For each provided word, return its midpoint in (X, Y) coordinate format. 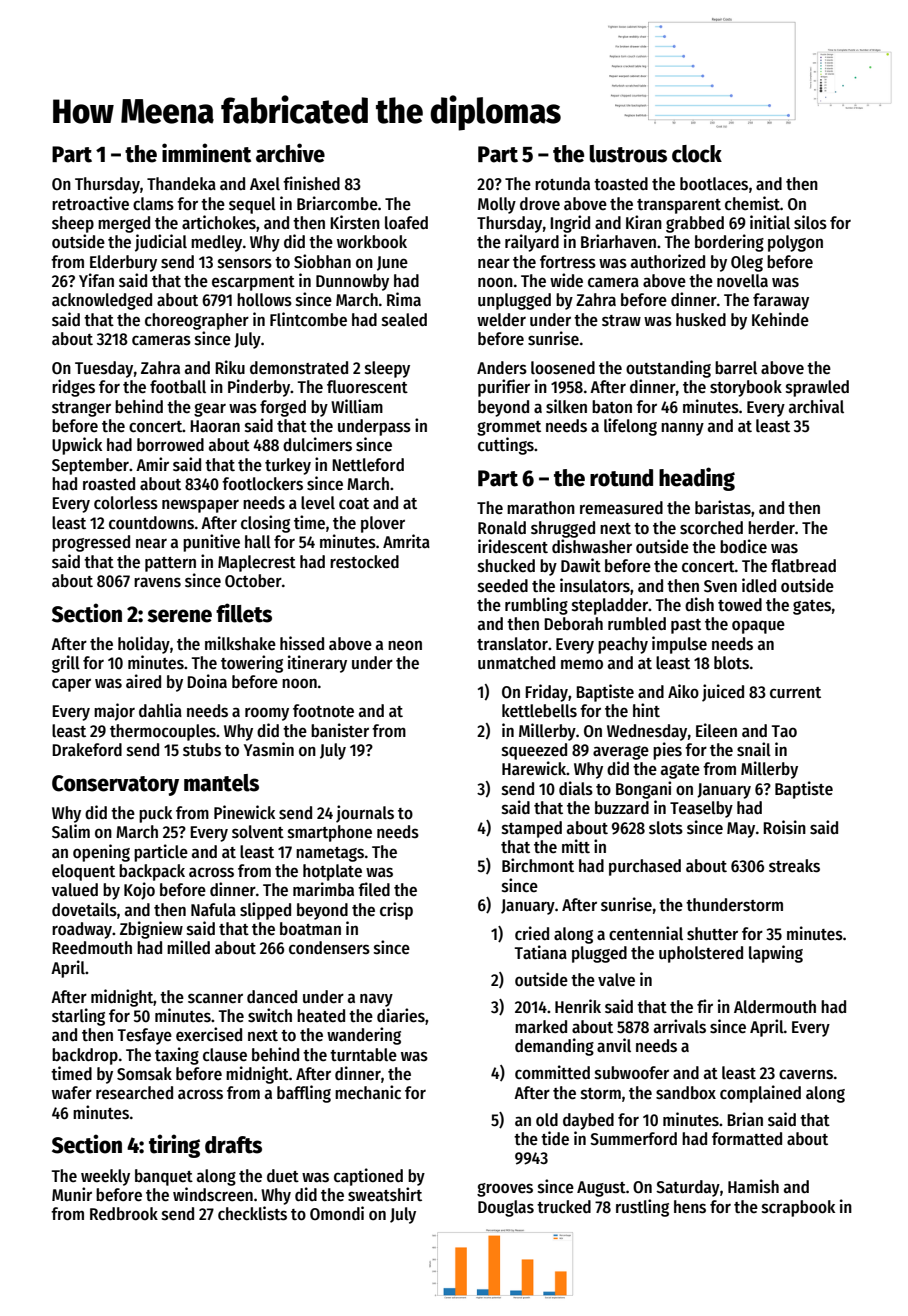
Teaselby (701, 809)
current (795, 693)
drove (540, 204)
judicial (161, 243)
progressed (91, 543)
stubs (202, 750)
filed (374, 889)
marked (541, 1027)
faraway (781, 301)
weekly (105, 1177)
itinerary (317, 664)
